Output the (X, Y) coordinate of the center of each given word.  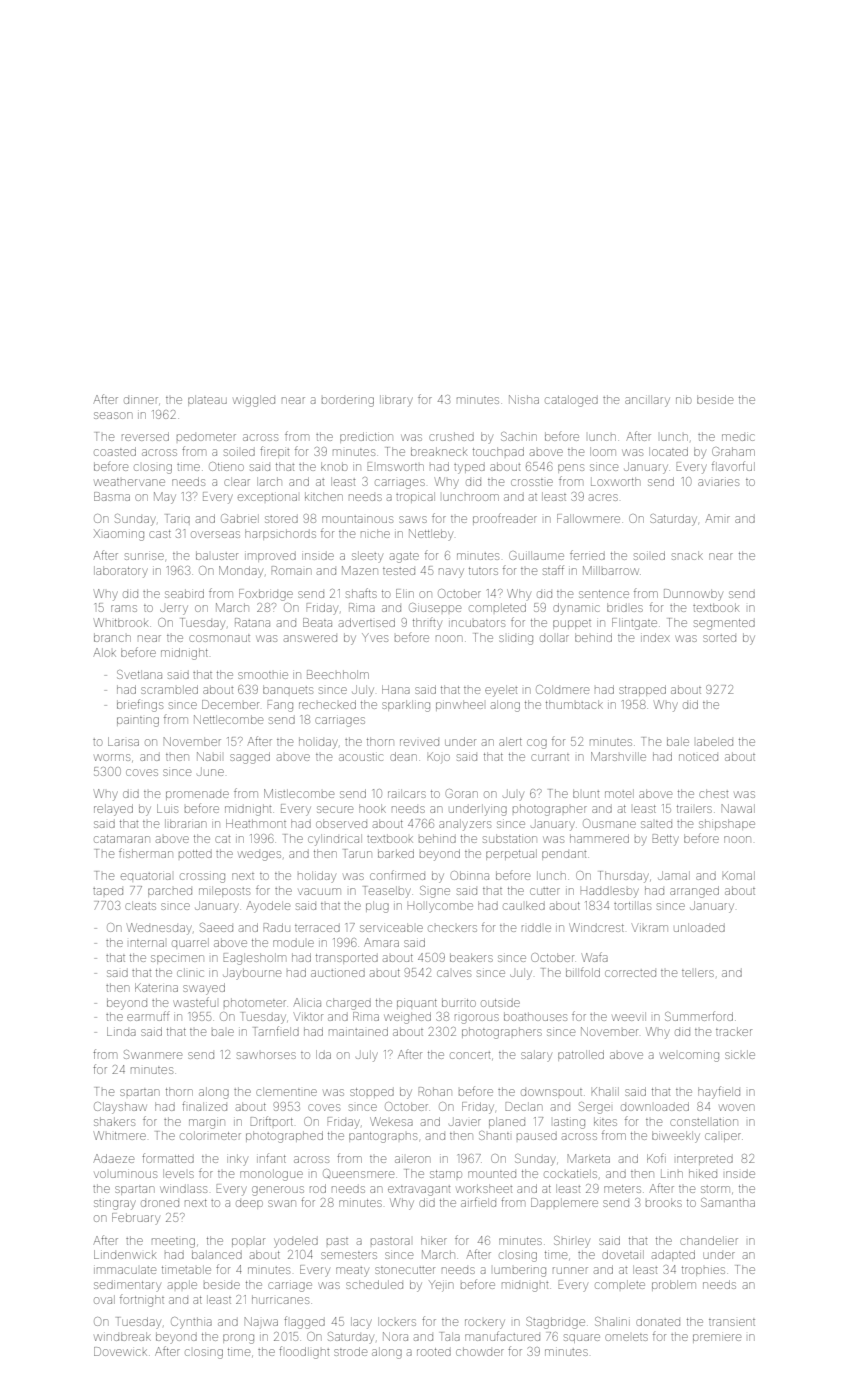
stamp (446, 1174)
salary (536, 1056)
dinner (141, 400)
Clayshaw (120, 1108)
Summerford (699, 1016)
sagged (250, 758)
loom (603, 451)
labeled (715, 741)
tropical (415, 497)
